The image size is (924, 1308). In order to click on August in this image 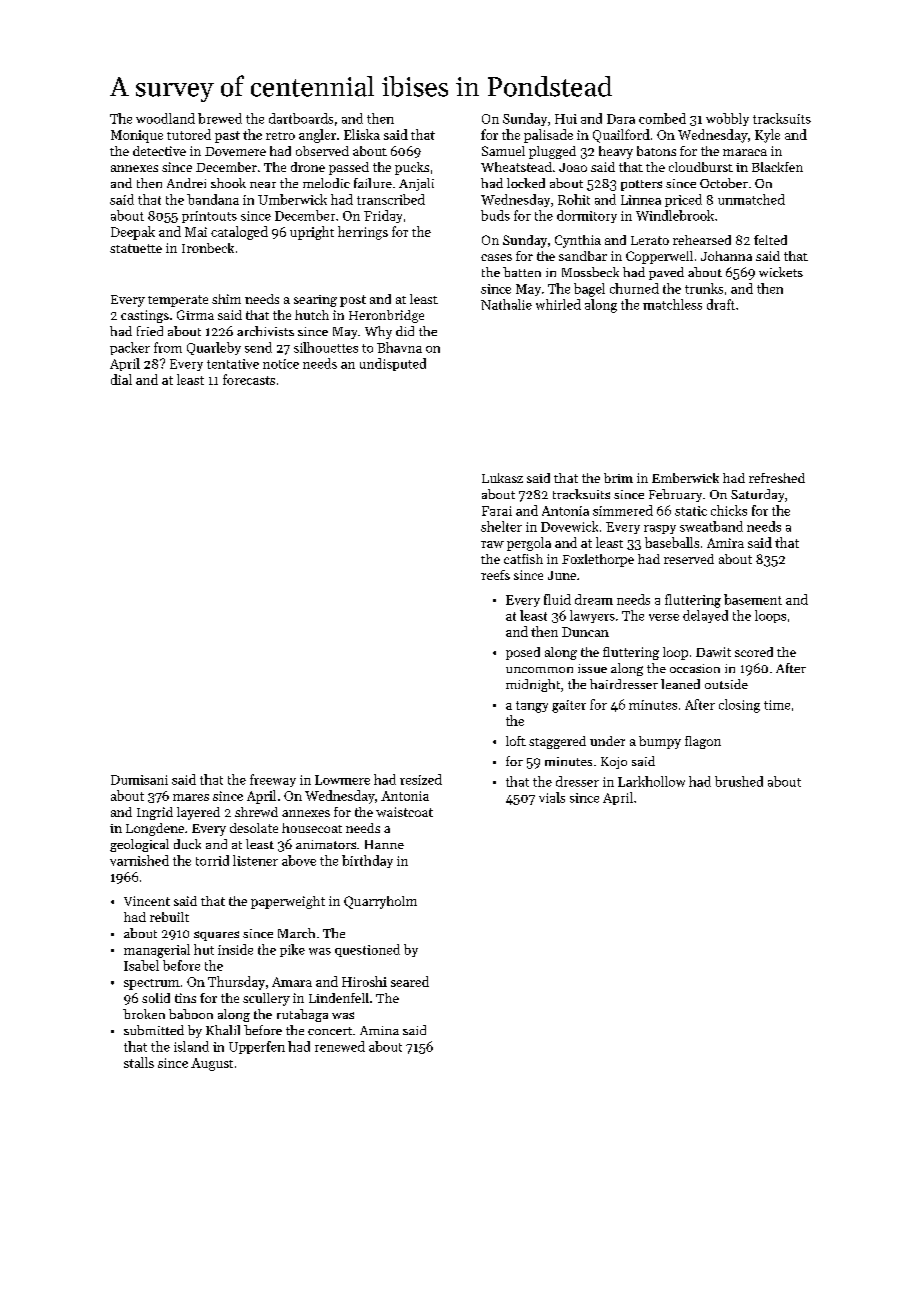, I will do `click(212, 1064)`.
